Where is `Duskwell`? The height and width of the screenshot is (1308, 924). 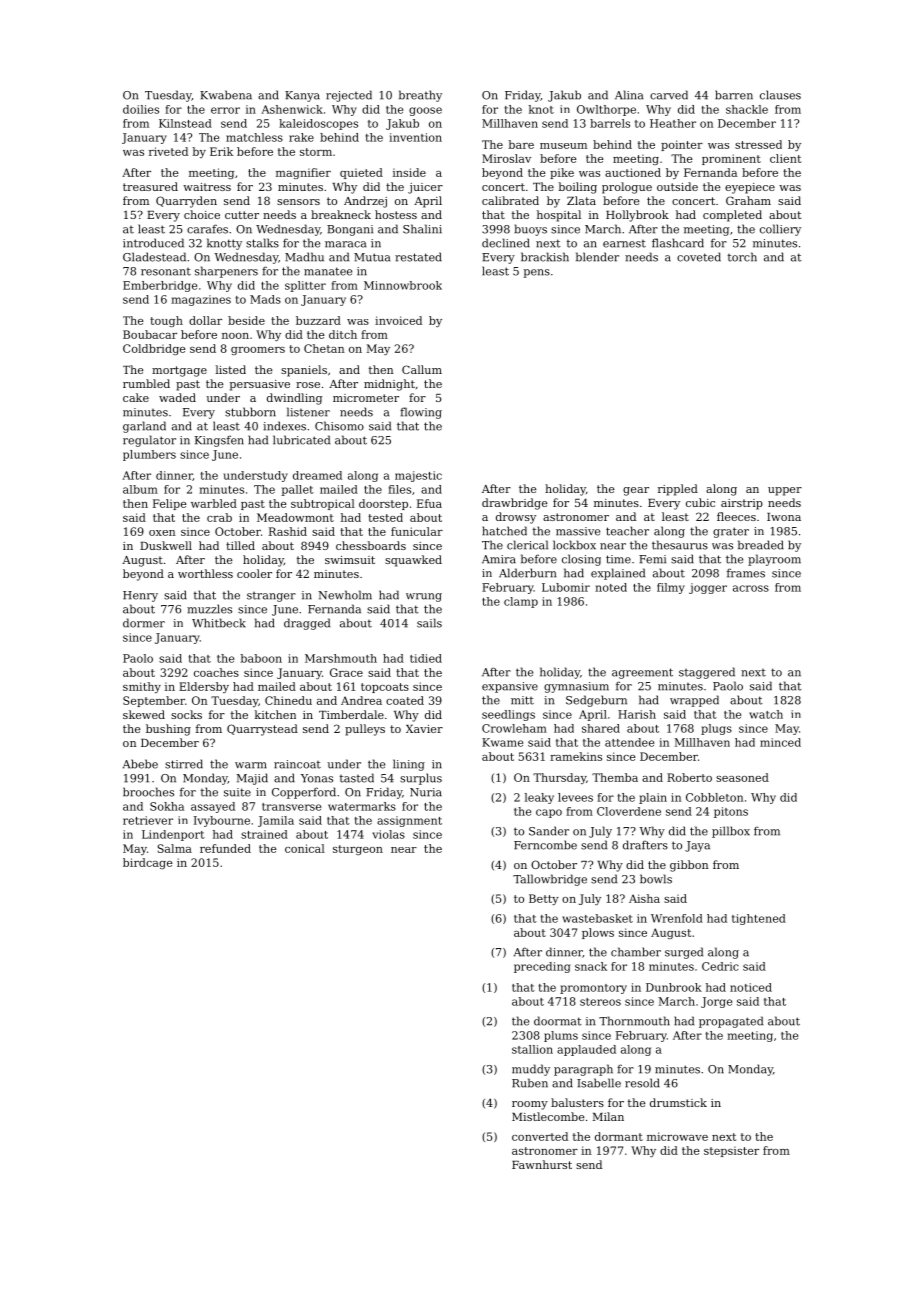 Duskwell is located at coordinates (166, 545).
